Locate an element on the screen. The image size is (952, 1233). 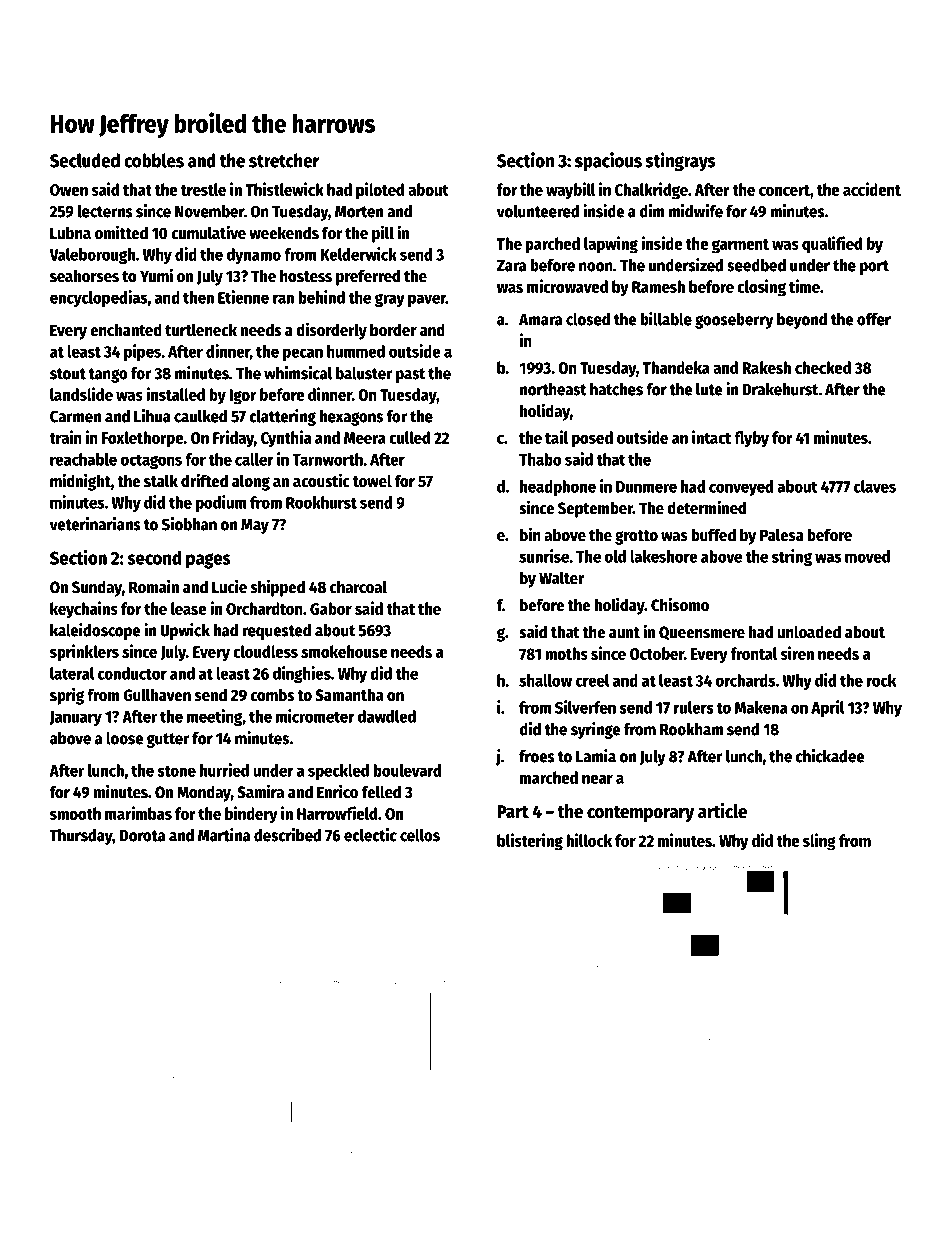
Rookham is located at coordinates (691, 729).
